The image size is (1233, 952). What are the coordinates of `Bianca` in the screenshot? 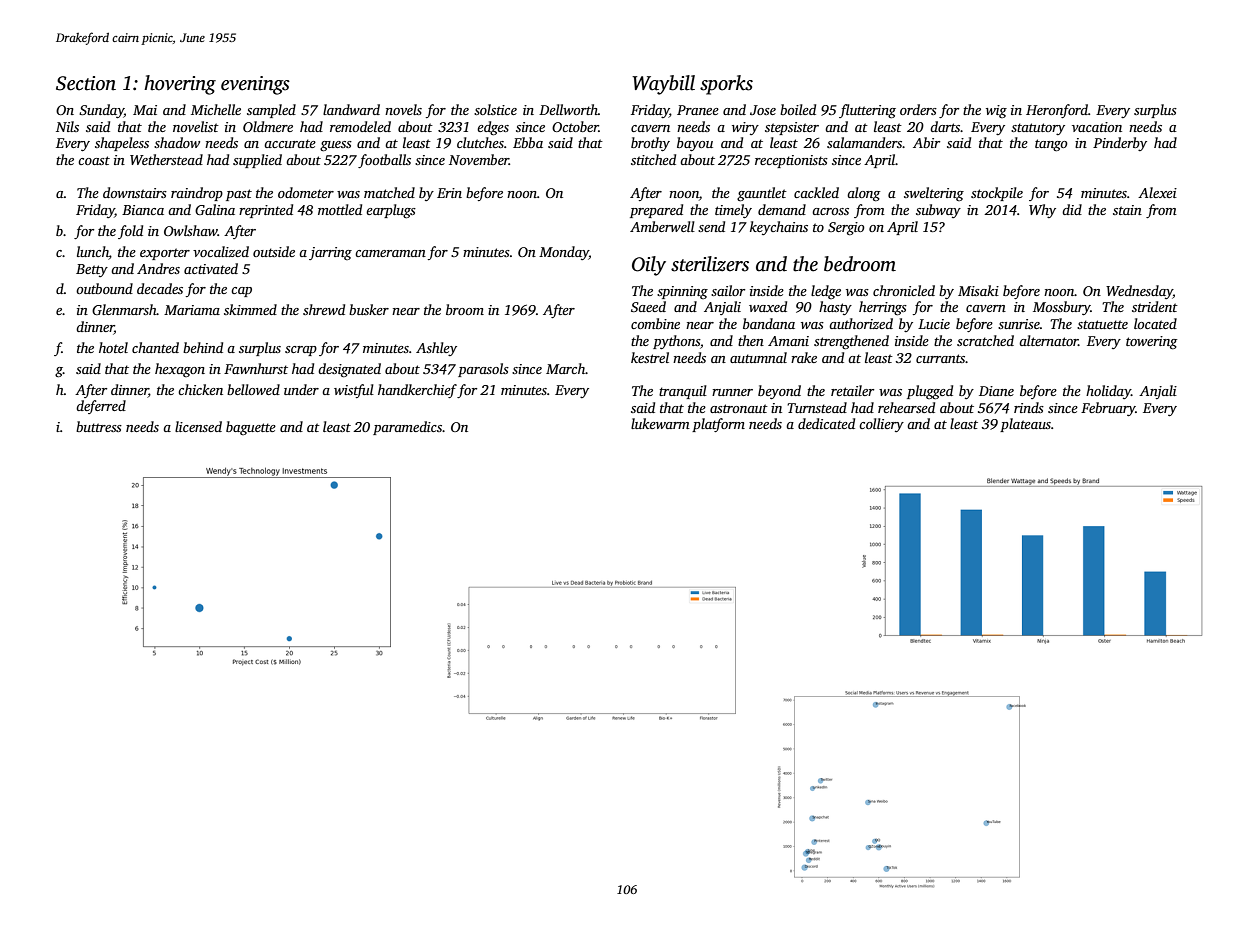 It's located at (143, 210).
